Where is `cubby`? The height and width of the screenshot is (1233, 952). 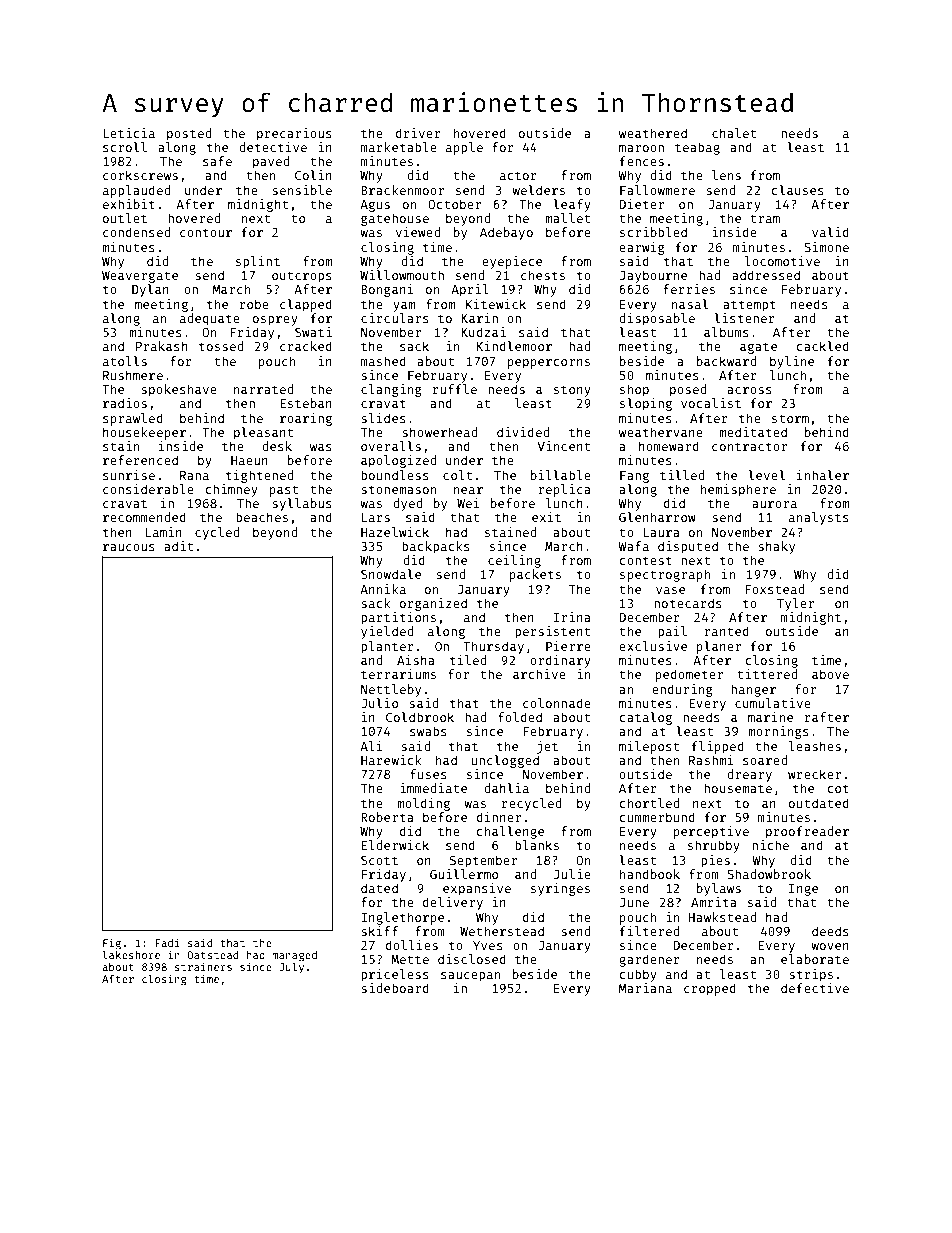
cubby is located at coordinates (638, 975).
